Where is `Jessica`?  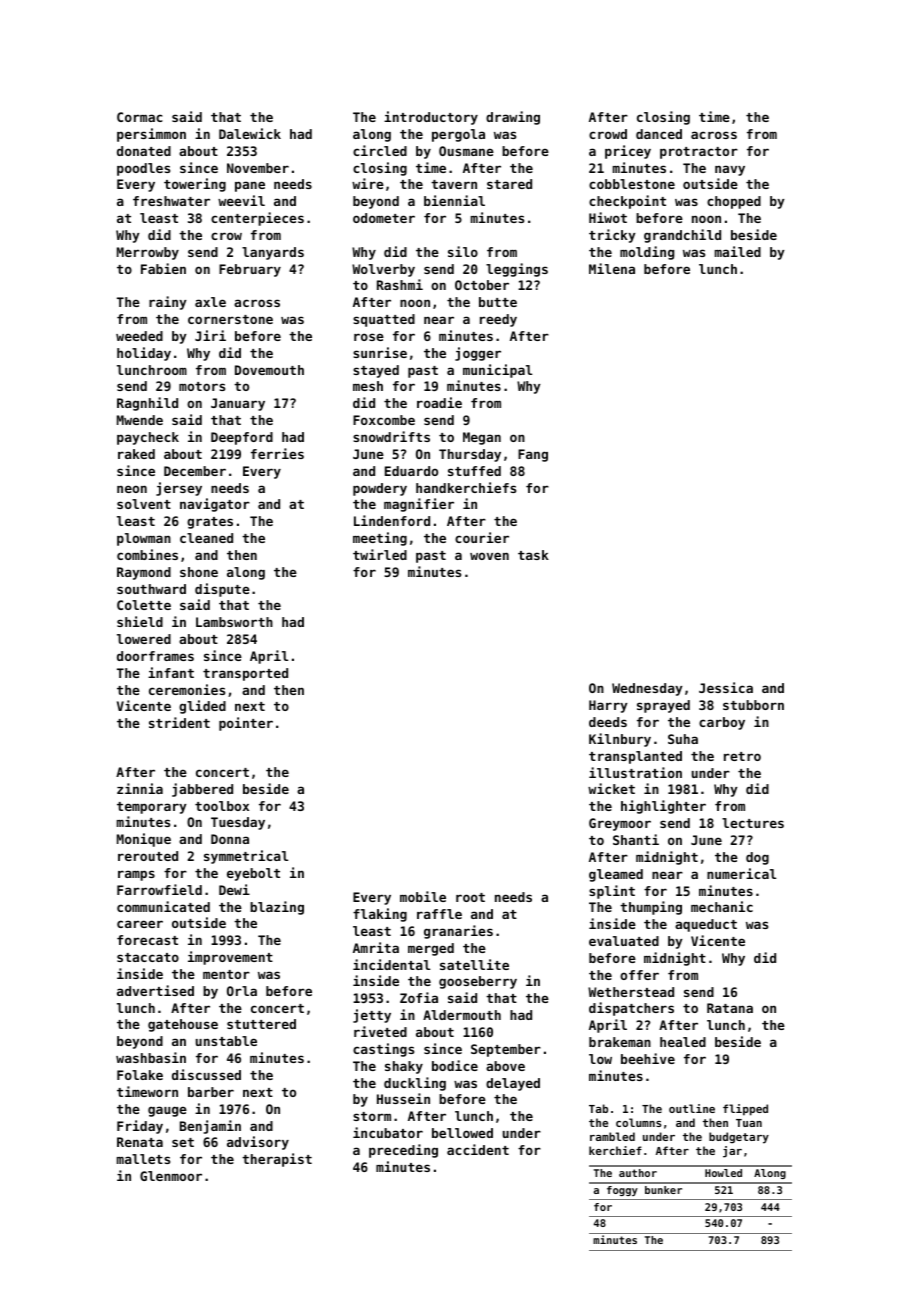
Jessica is located at coordinates (726, 687).
